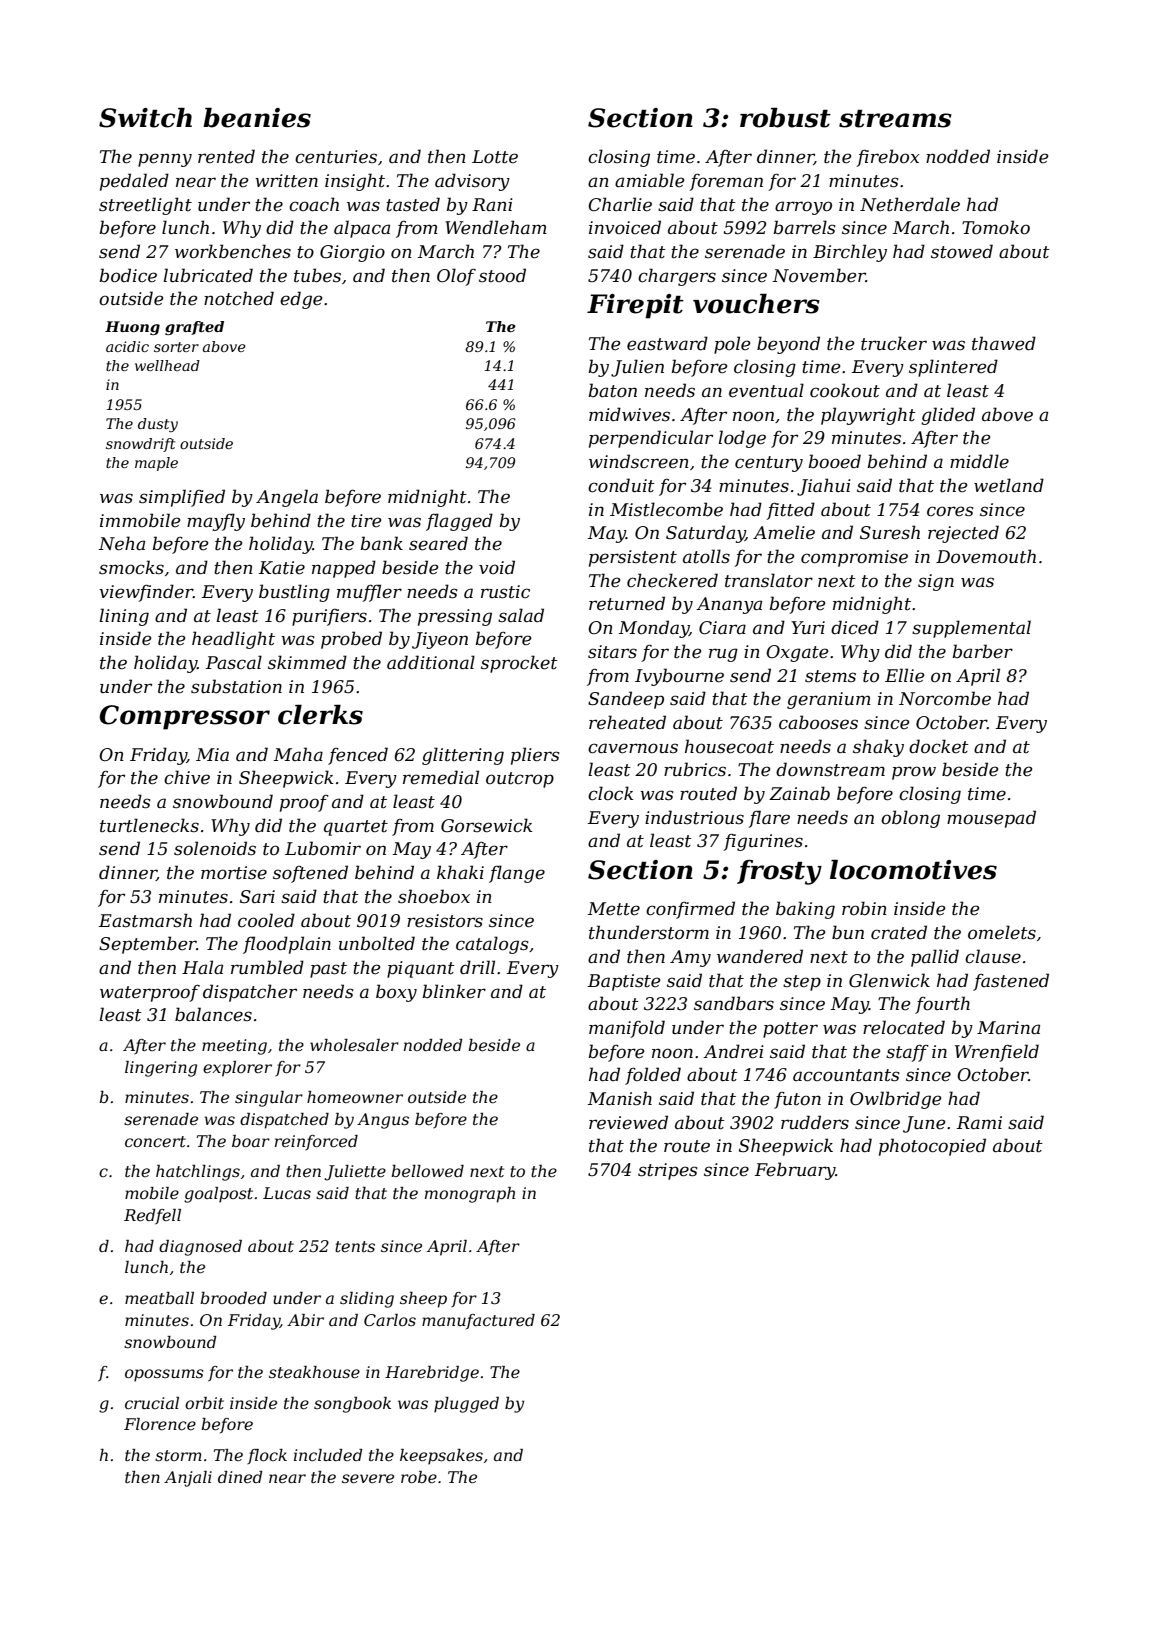 The height and width of the screenshot is (1631, 1153). Describe the element at coordinates (948, 416) in the screenshot. I see `glided` at that location.
